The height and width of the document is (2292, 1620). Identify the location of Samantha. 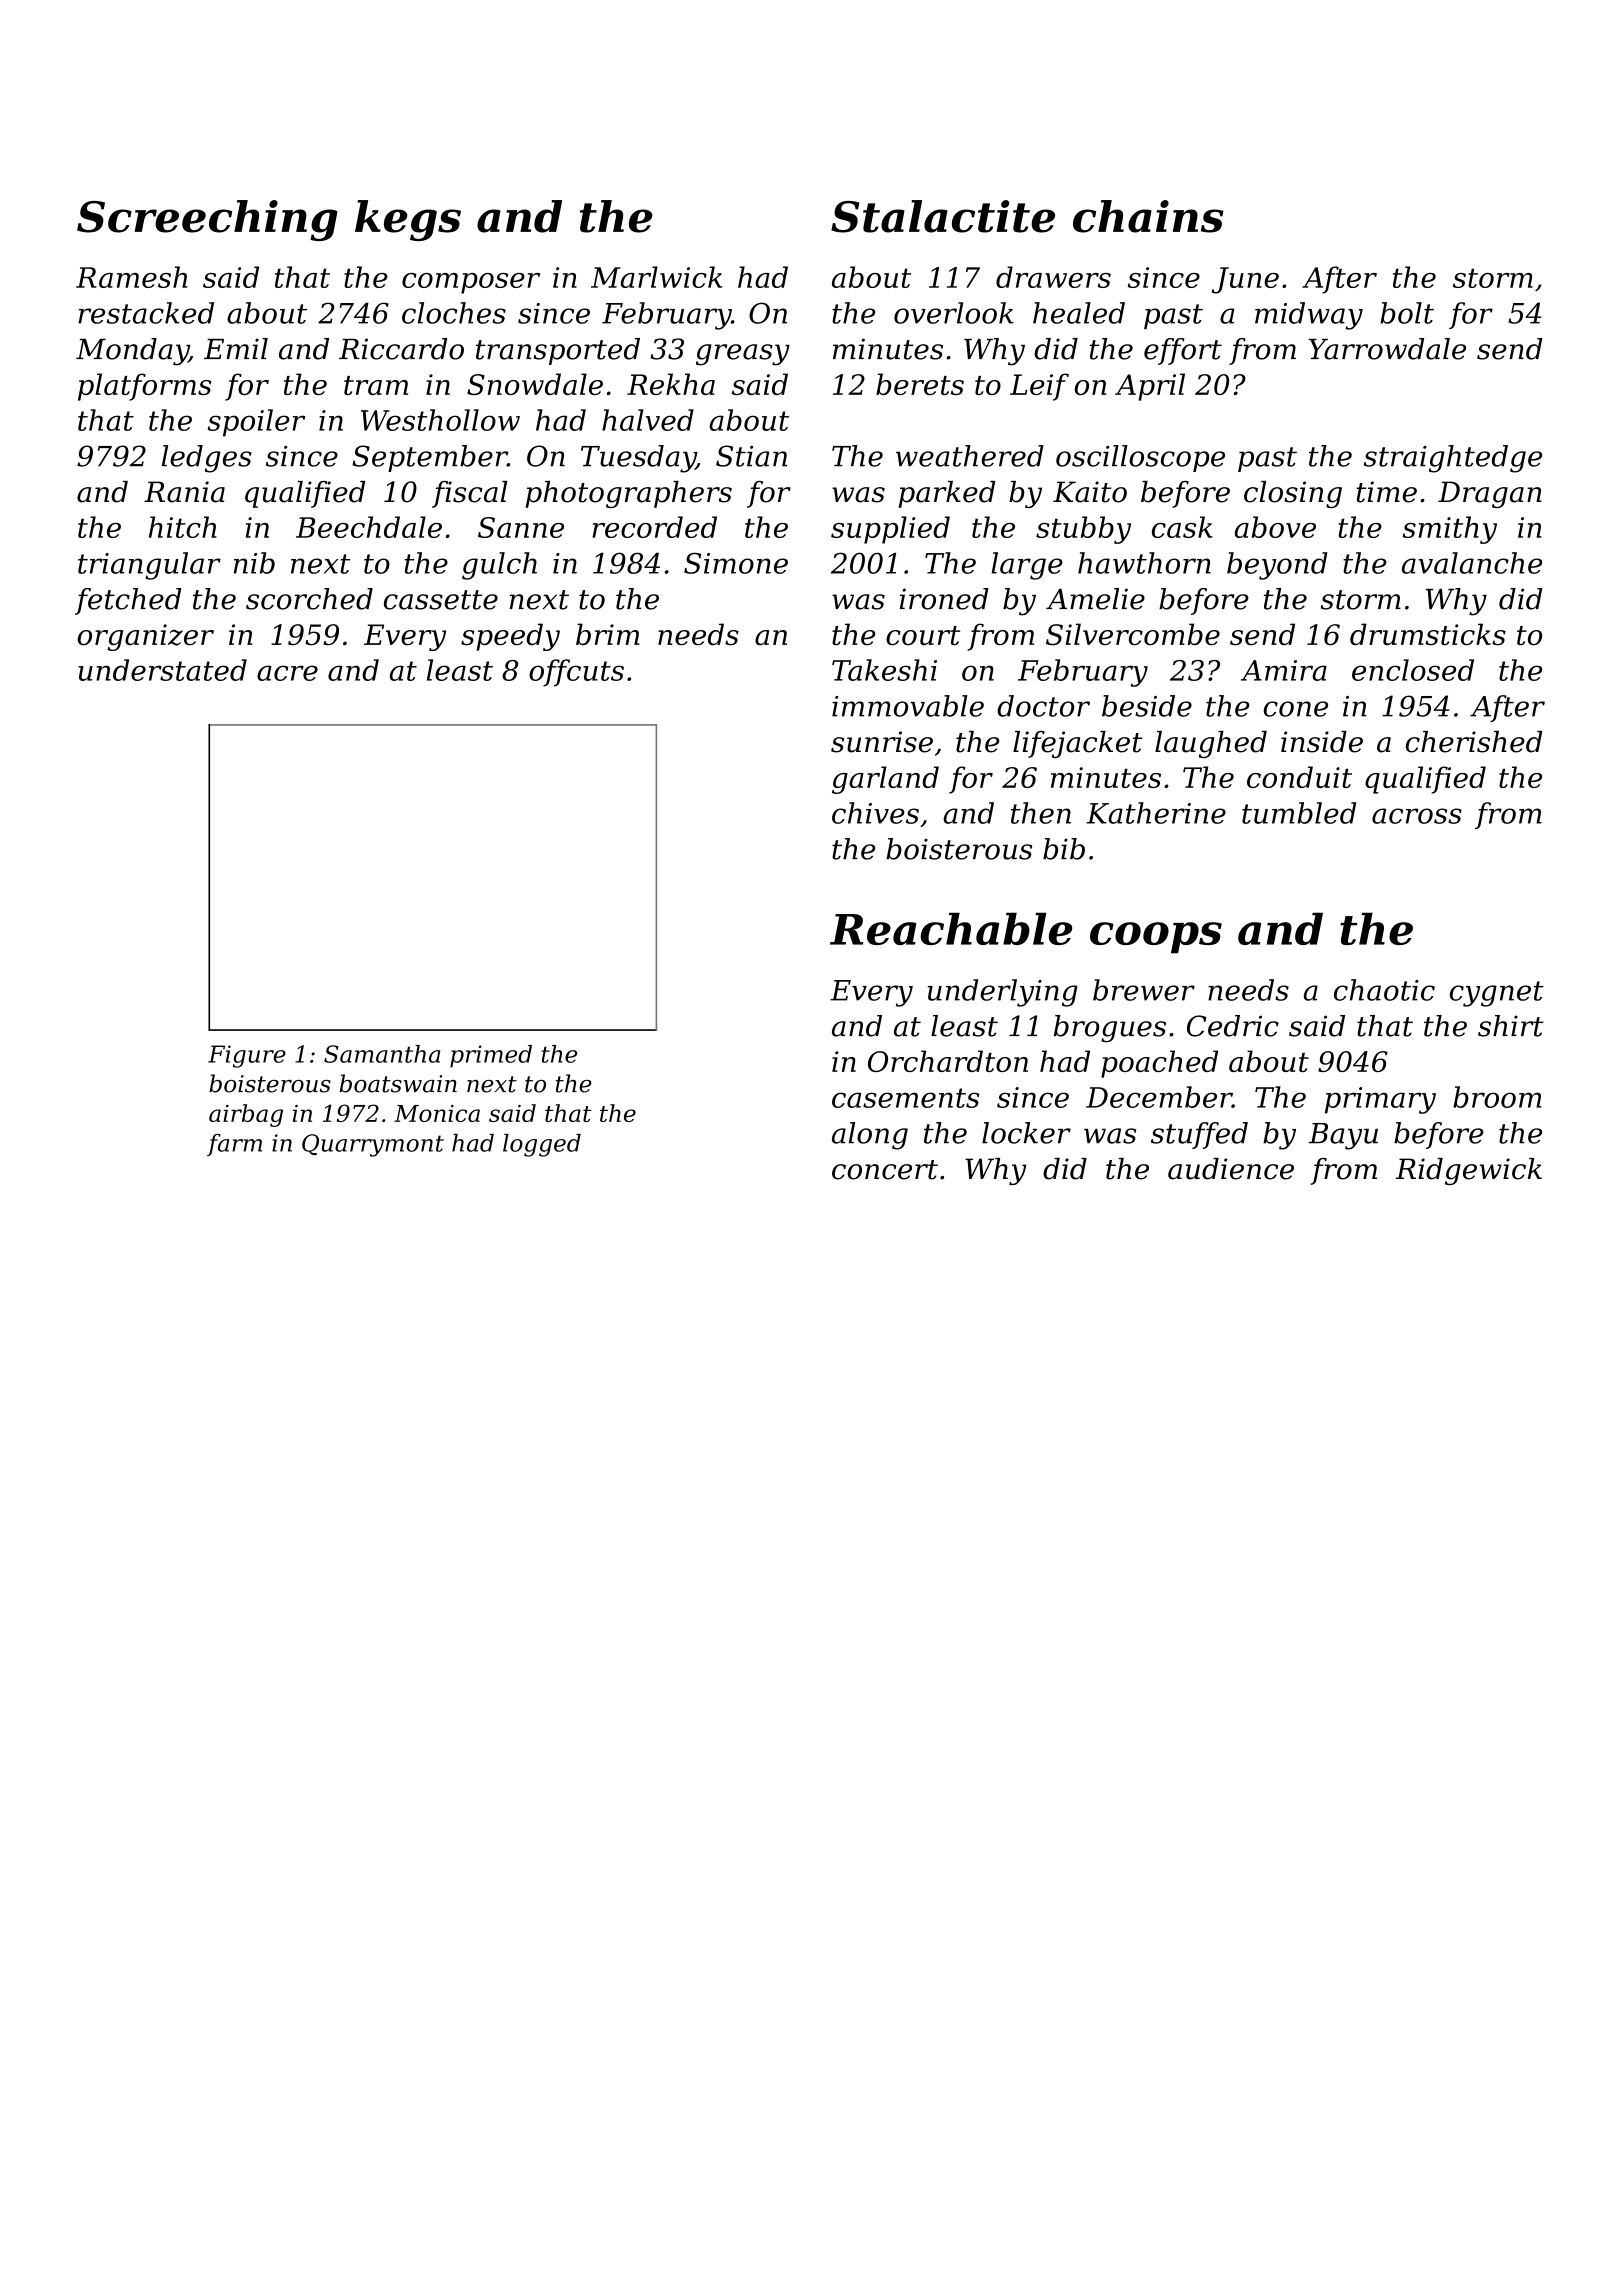
(382, 1054).
